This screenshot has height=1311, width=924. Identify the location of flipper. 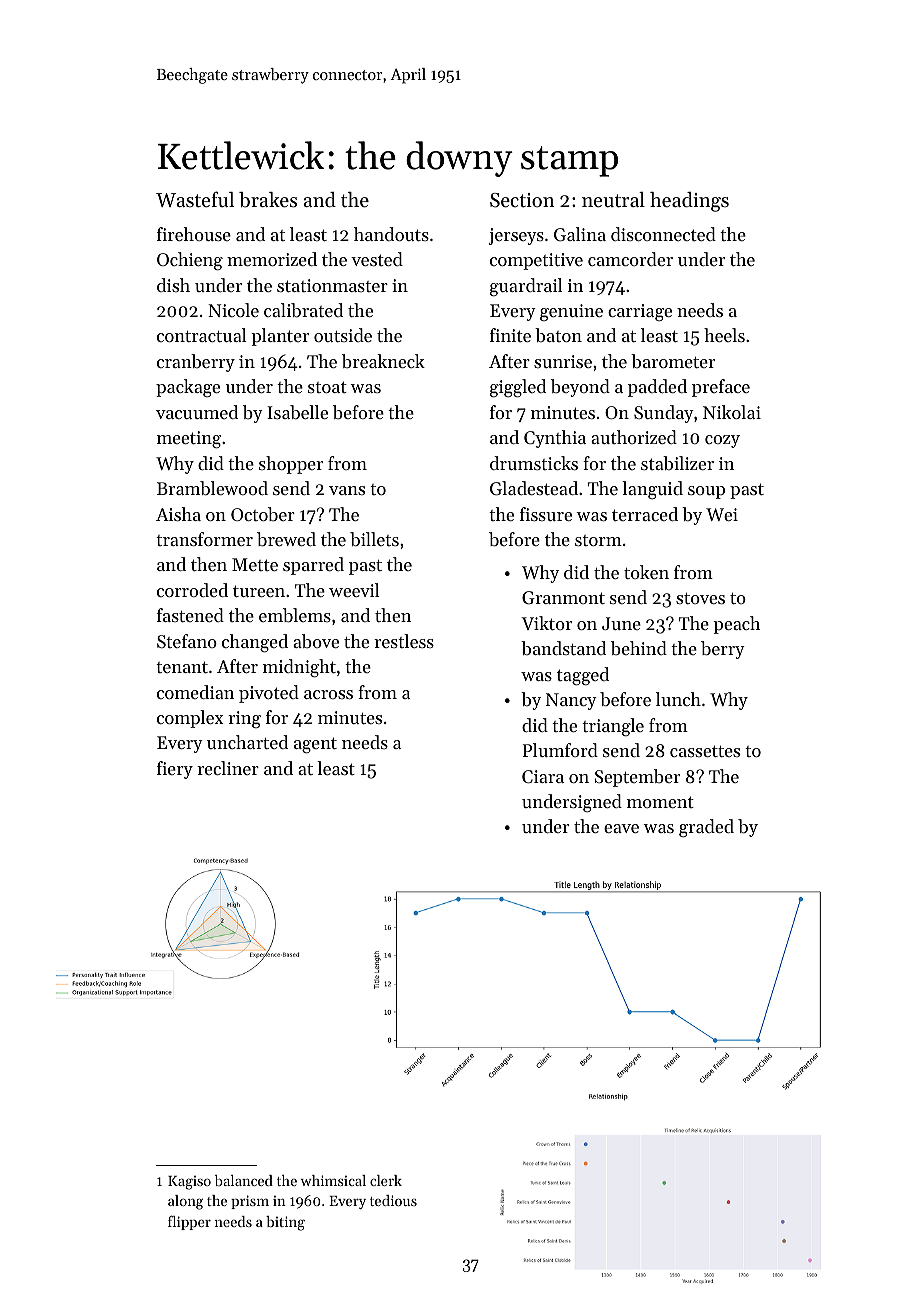
(189, 1222).
